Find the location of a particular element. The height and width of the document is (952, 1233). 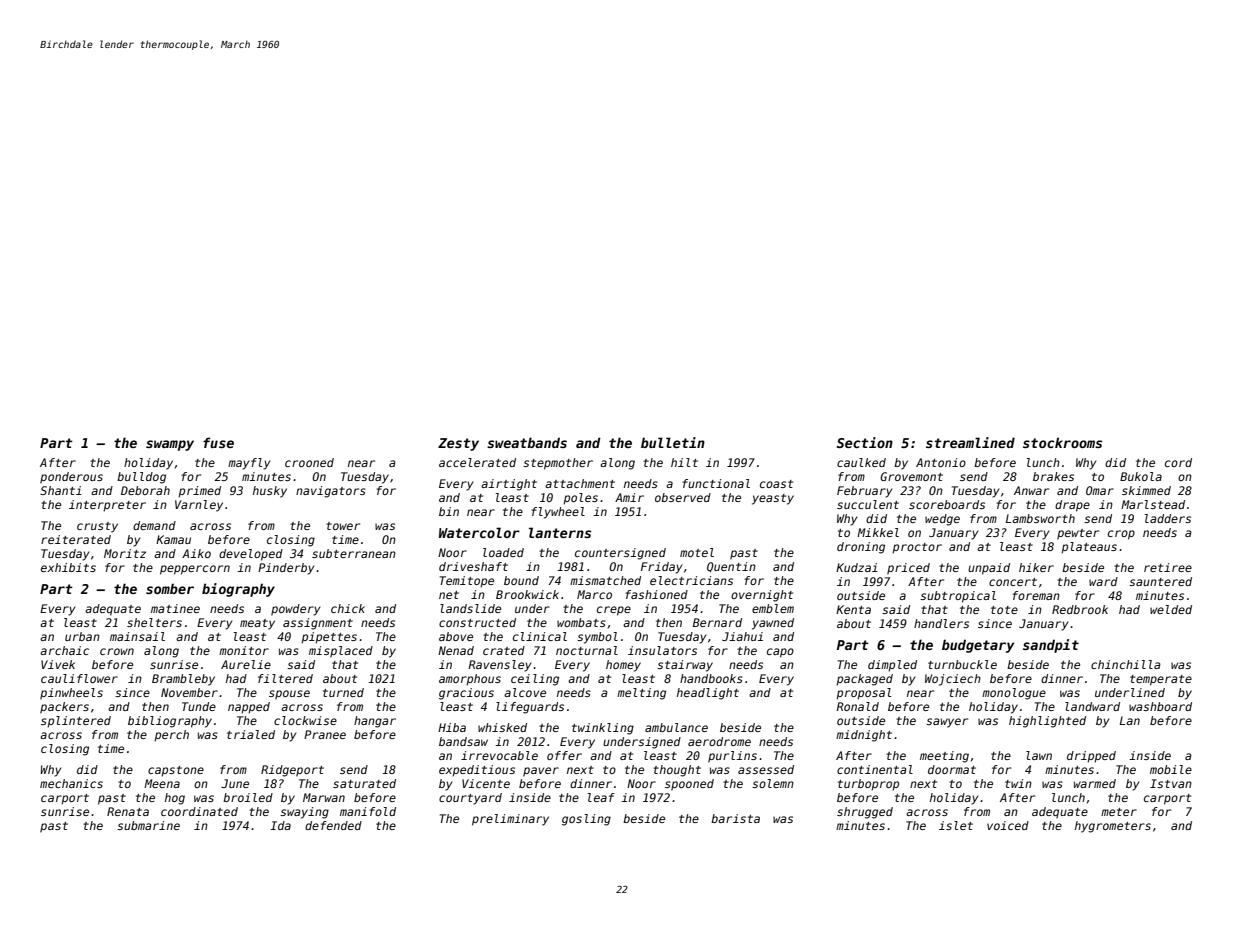

Marlstead is located at coordinates (1153, 504).
